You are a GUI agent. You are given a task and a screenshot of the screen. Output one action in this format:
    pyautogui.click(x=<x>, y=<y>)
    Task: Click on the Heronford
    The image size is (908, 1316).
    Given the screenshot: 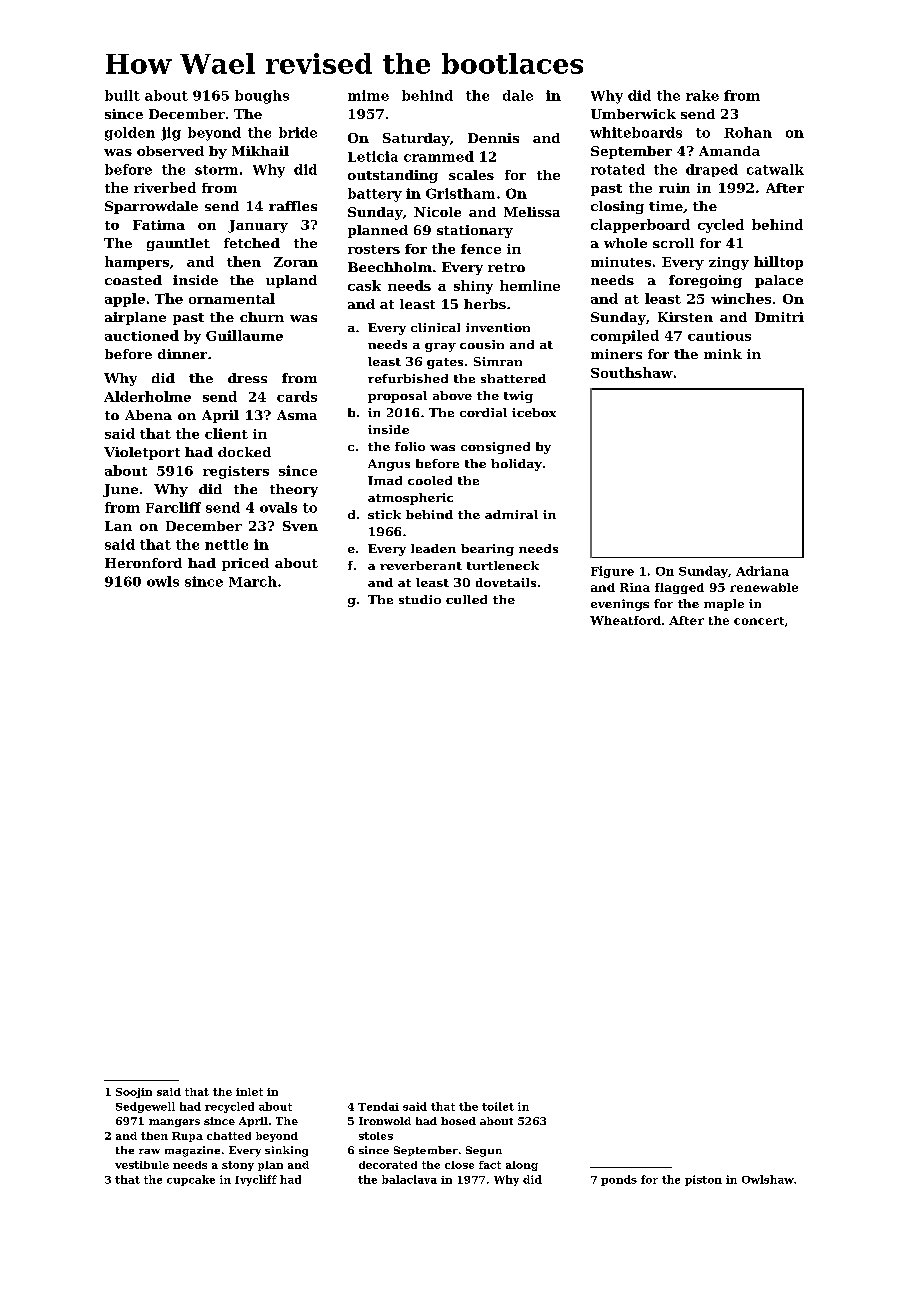 What is the action you would take?
    pyautogui.click(x=143, y=563)
